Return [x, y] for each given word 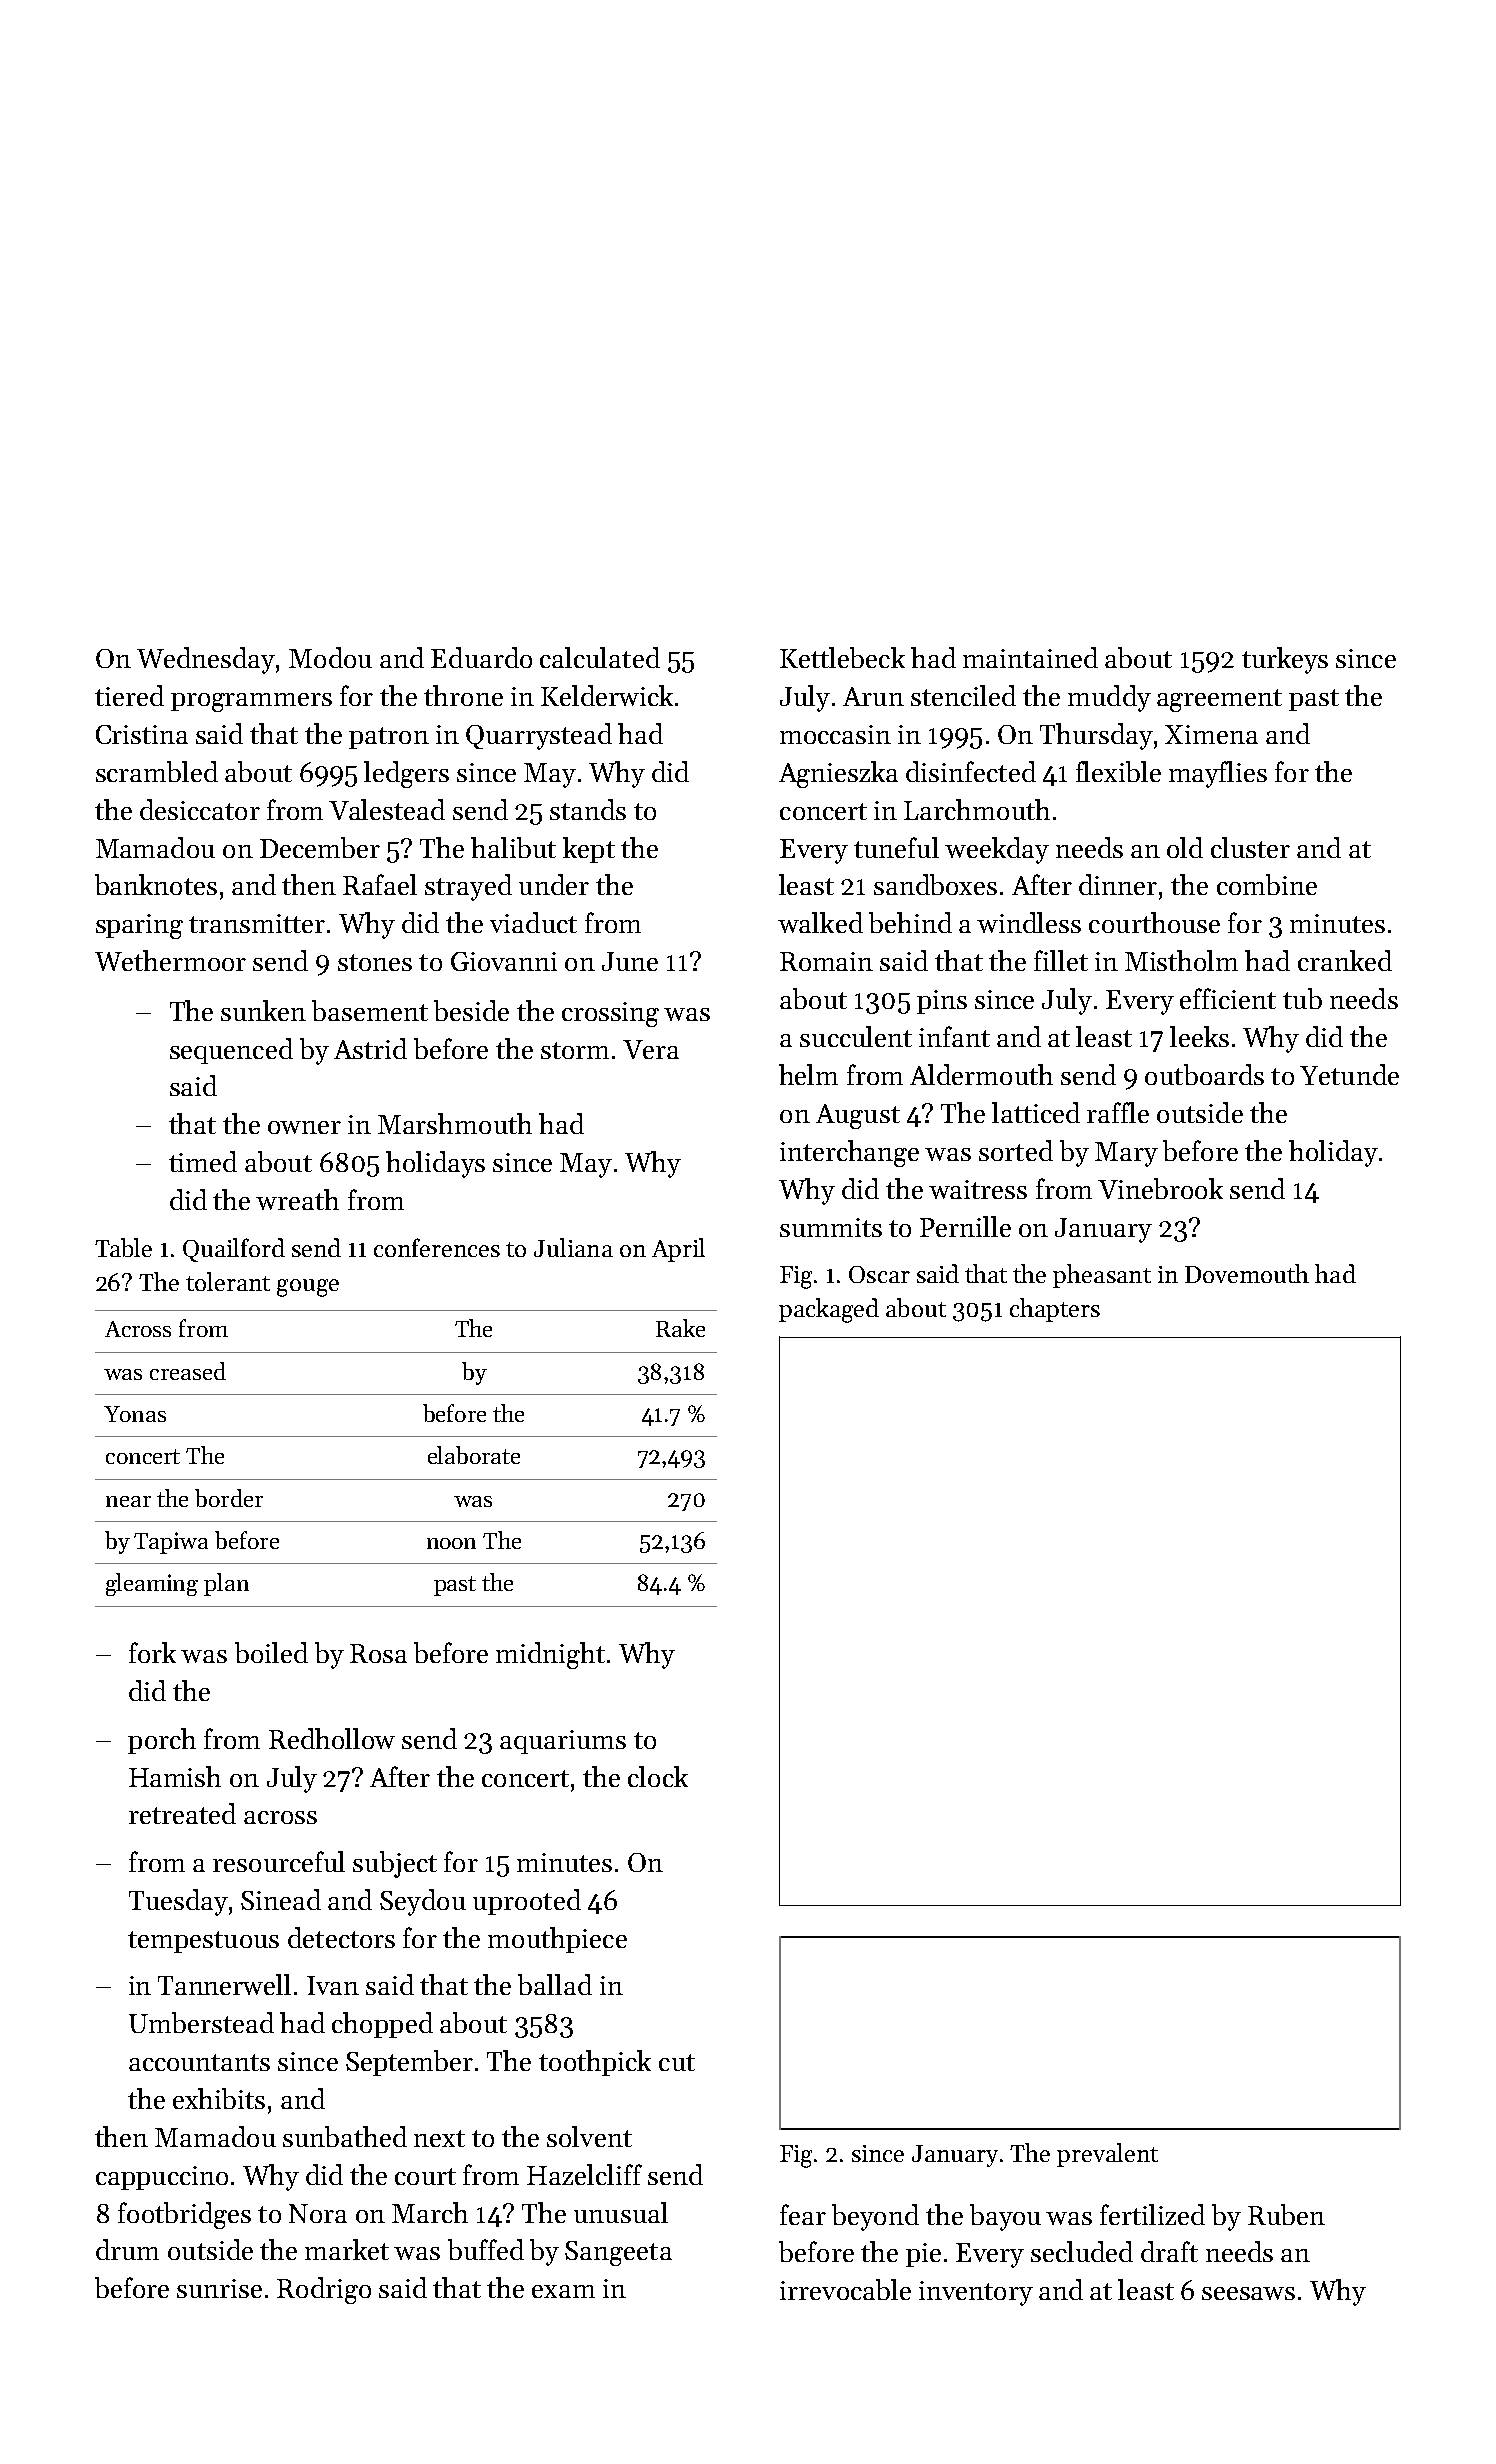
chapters [1055, 1310]
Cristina [142, 734]
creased [188, 1371]
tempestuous [203, 1942]
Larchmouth [977, 809]
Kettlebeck [842, 657]
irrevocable [845, 2289]
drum [127, 2249]
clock [658, 1776]
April [678, 1250]
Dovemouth [1247, 1273]
